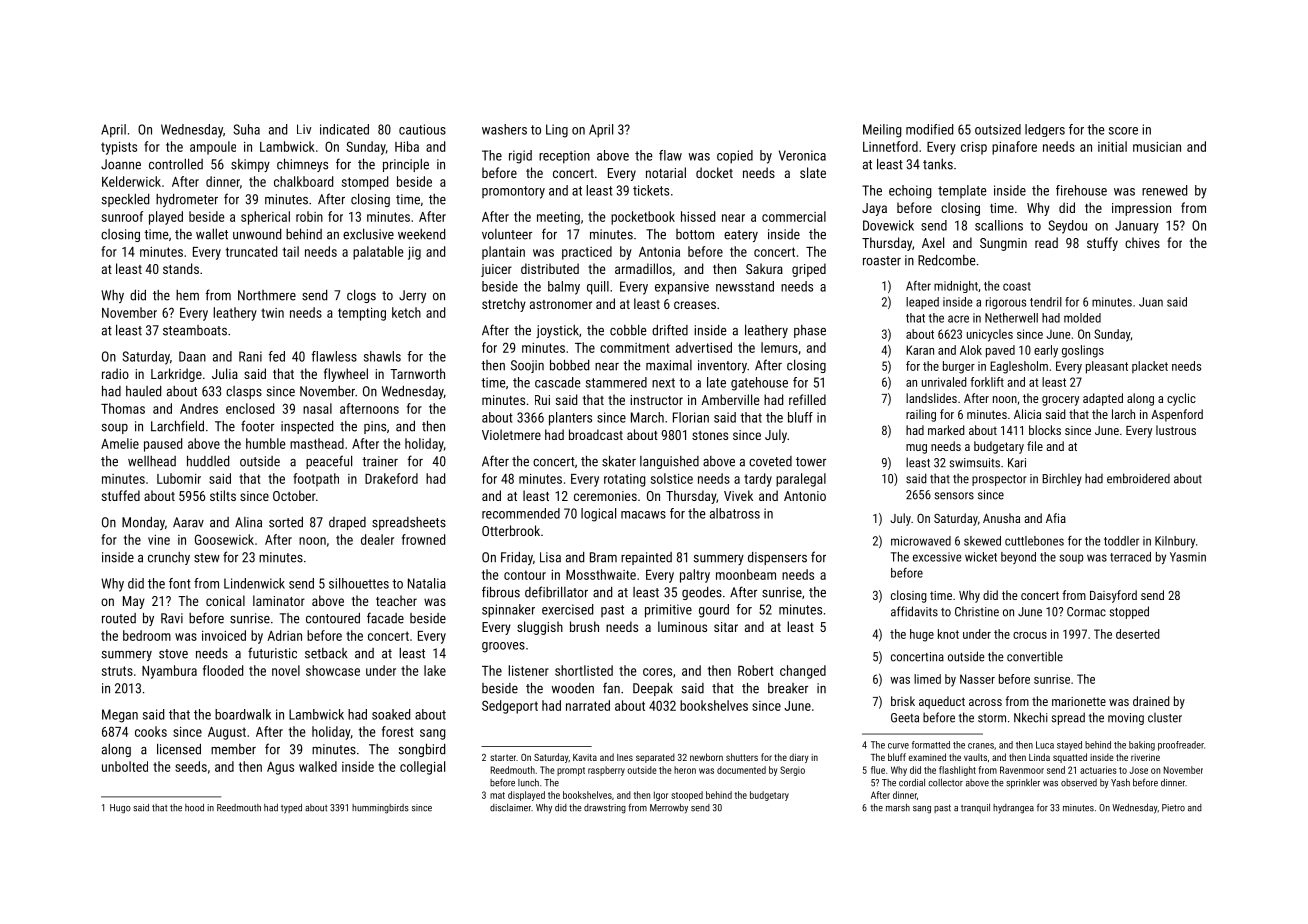 This document has width=1308, height=924. What do you see at coordinates (927, 679) in the document?
I see `limed` at bounding box center [927, 679].
